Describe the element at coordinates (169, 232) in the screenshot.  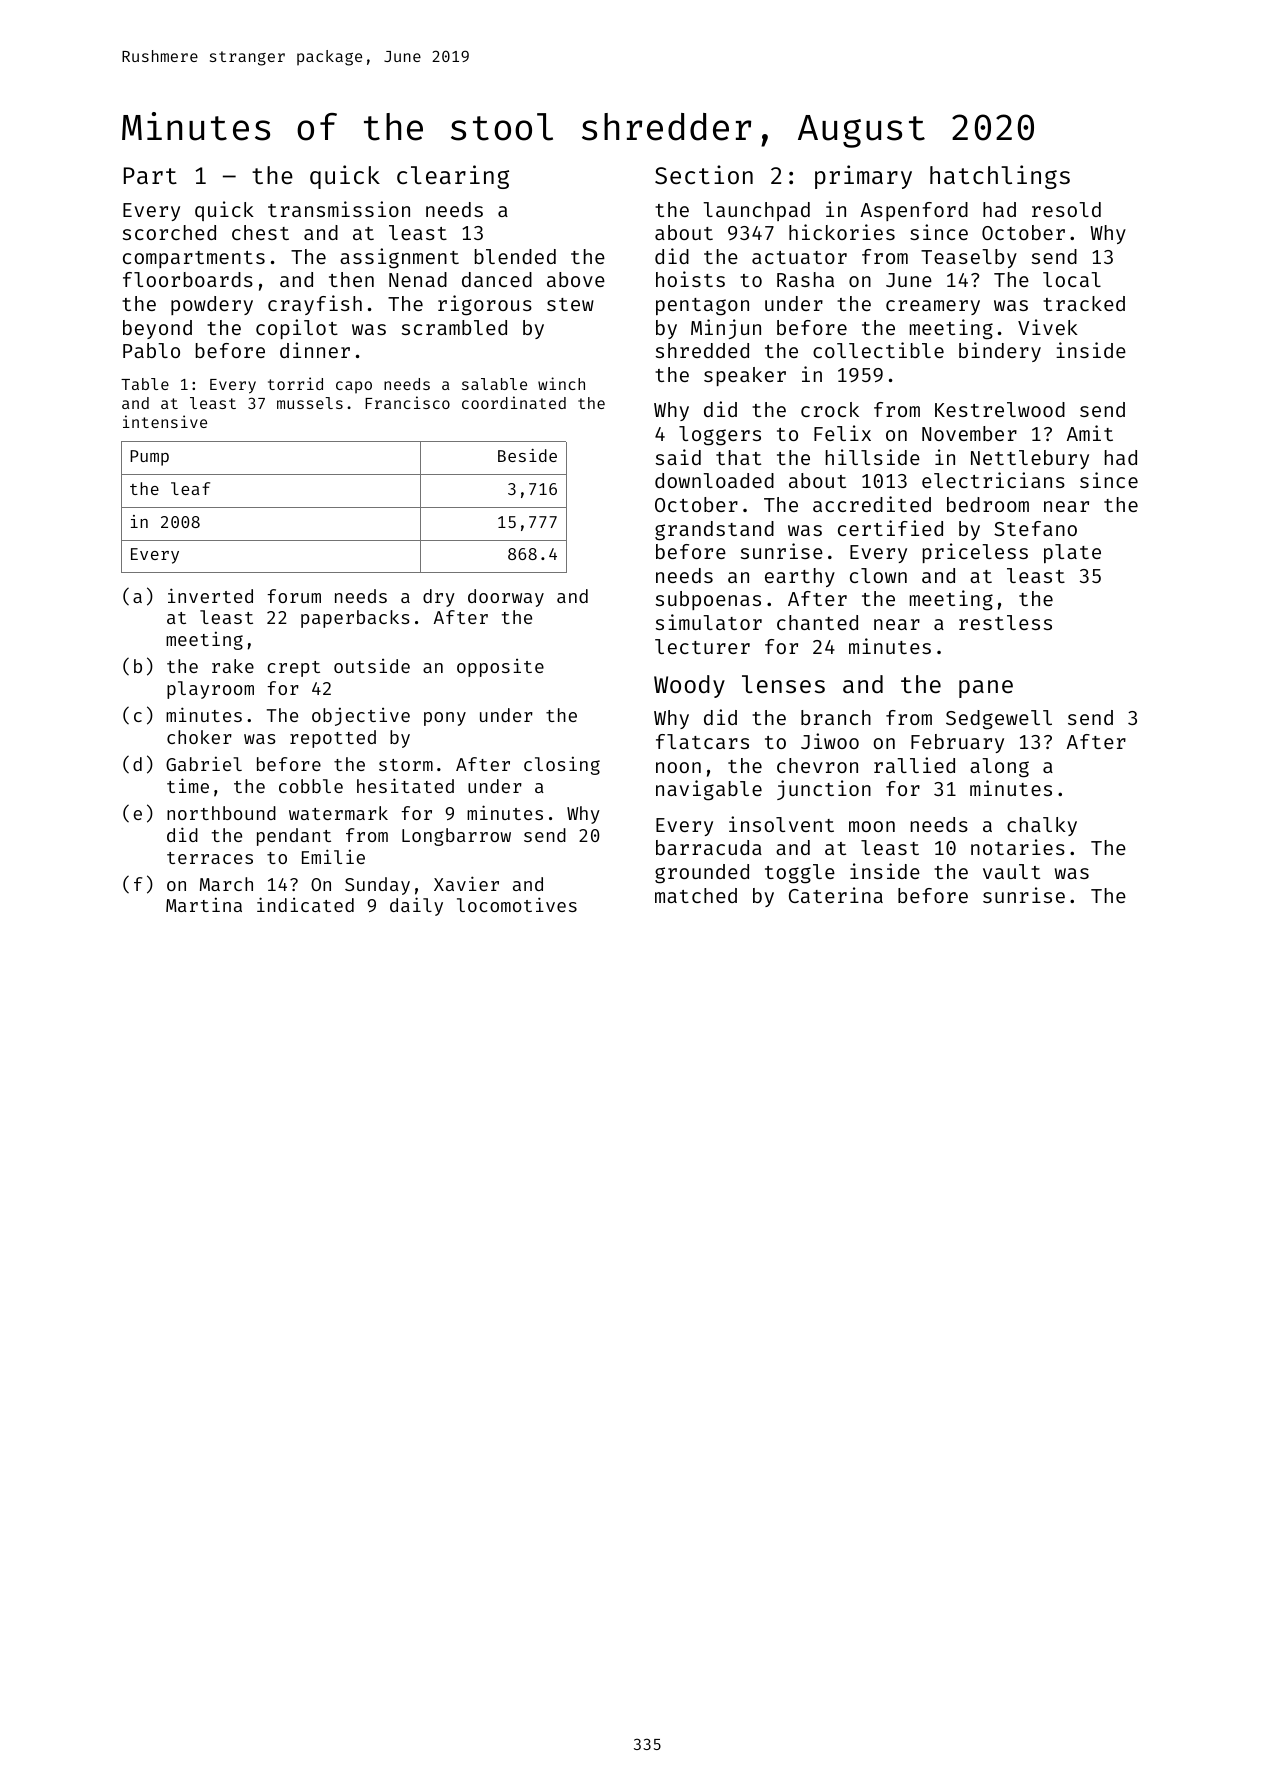
I see `scorched` at that location.
